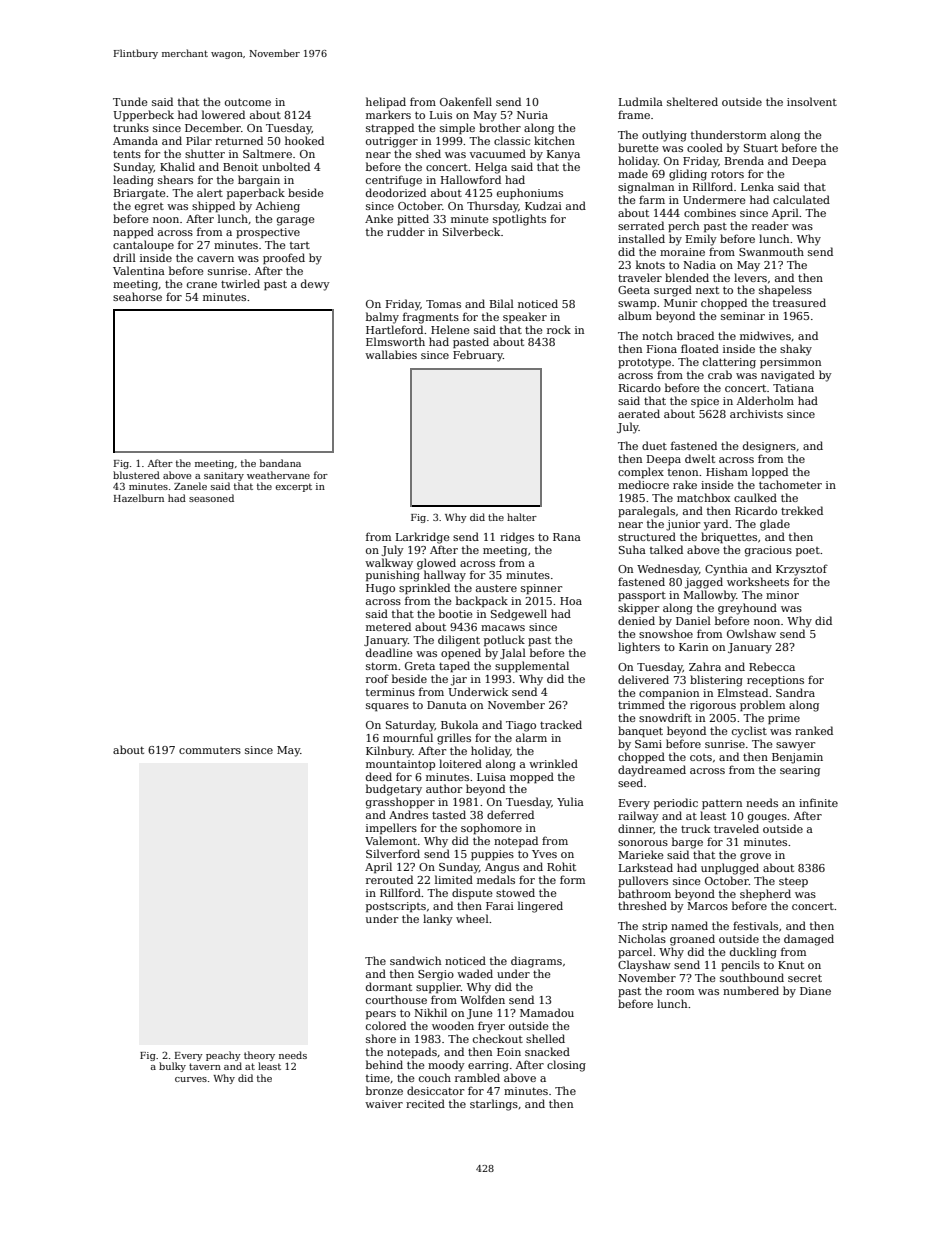  I want to click on shepherd, so click(765, 895).
